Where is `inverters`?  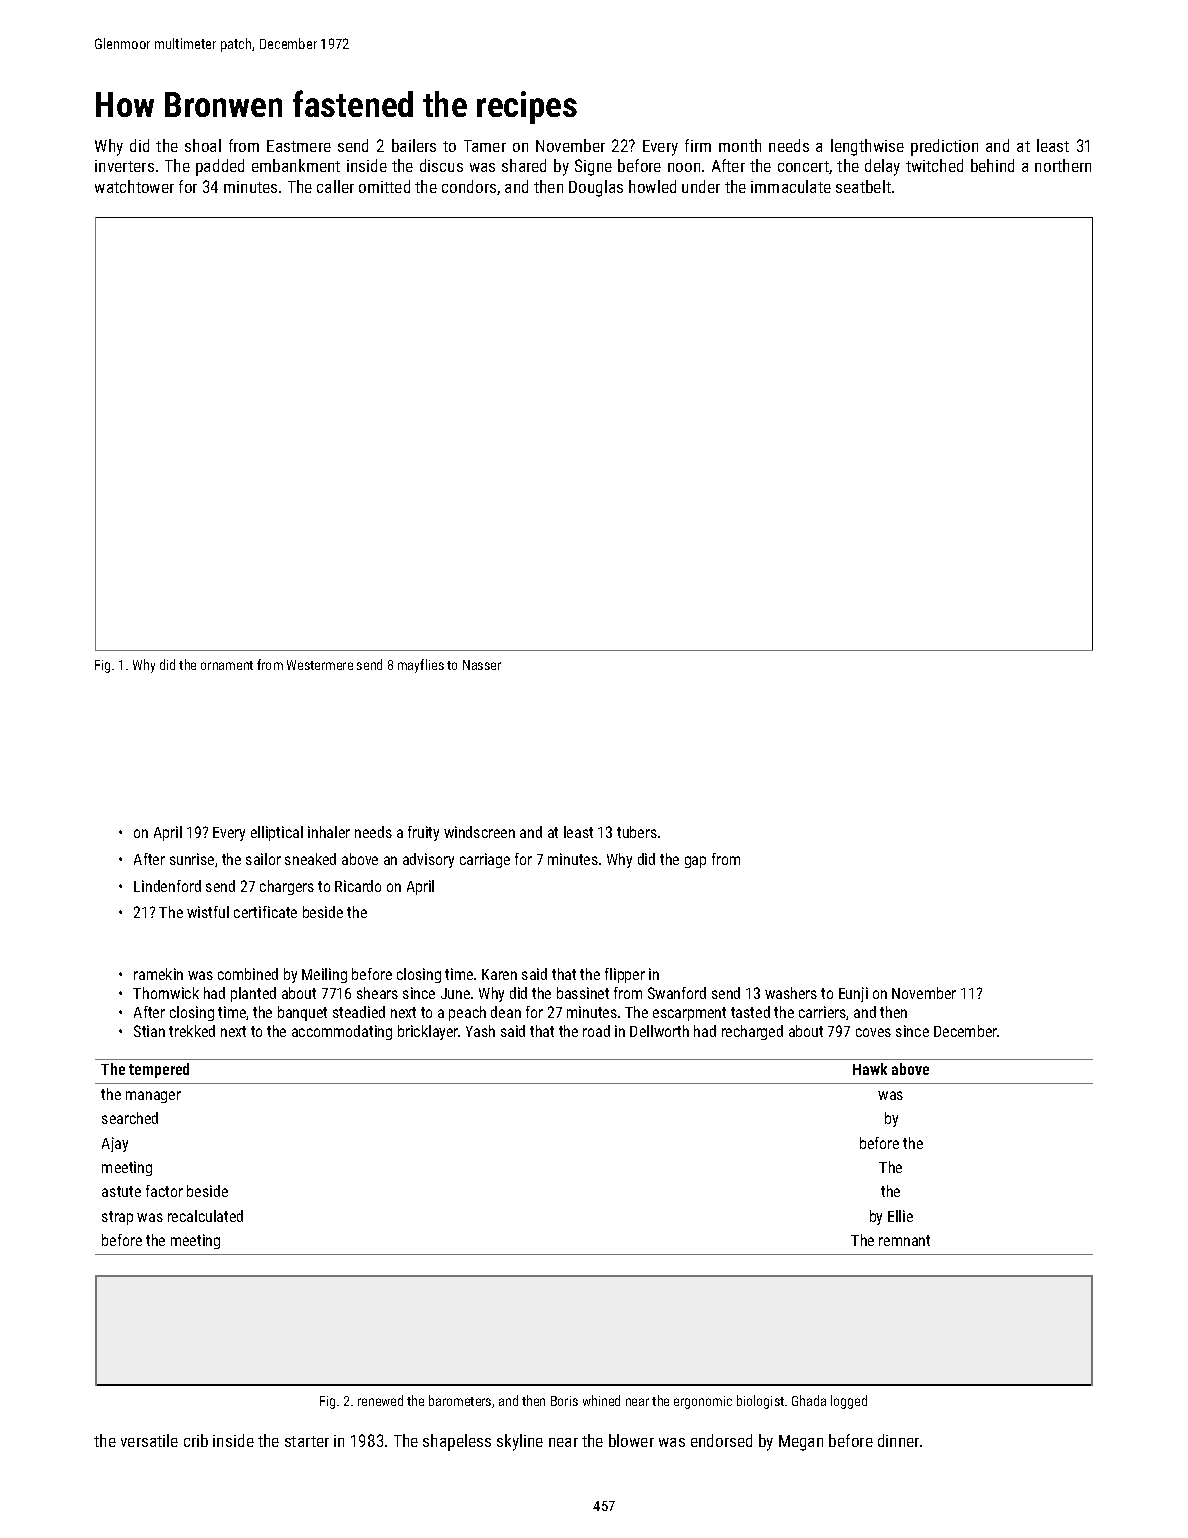 inverters is located at coordinates (124, 166).
